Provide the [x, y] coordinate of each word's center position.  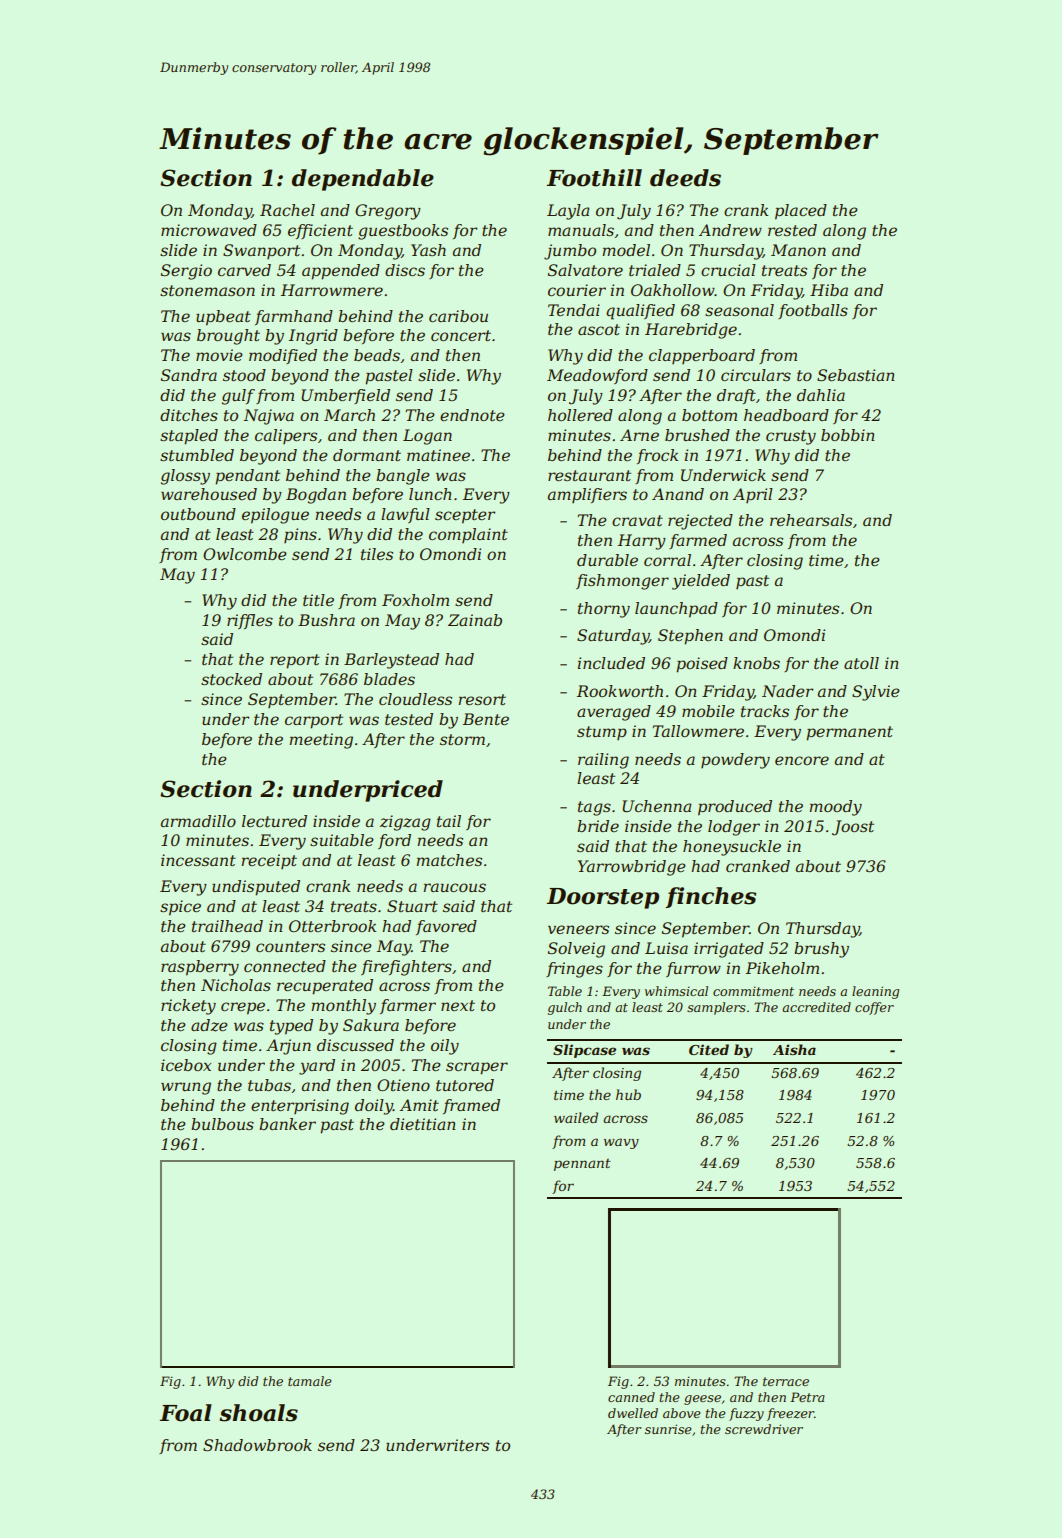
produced [735, 808]
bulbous [222, 1124]
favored [446, 927]
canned [631, 1397]
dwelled [633, 1413]
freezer [790, 1414]
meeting [321, 741]
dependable [363, 180]
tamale [310, 1381]
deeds [685, 178]
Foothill [594, 178]
